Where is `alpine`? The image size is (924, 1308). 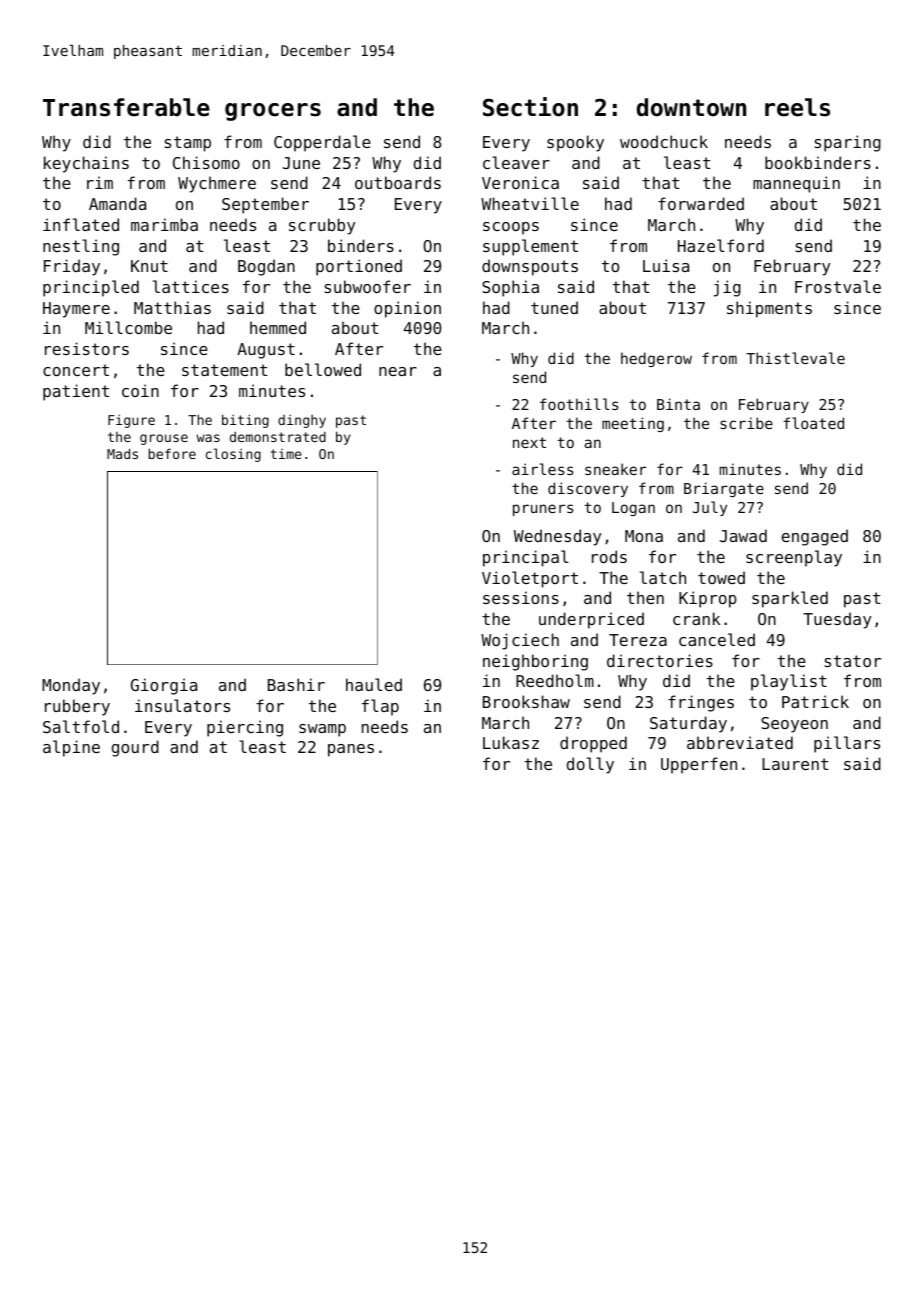 alpine is located at coordinates (71, 748).
